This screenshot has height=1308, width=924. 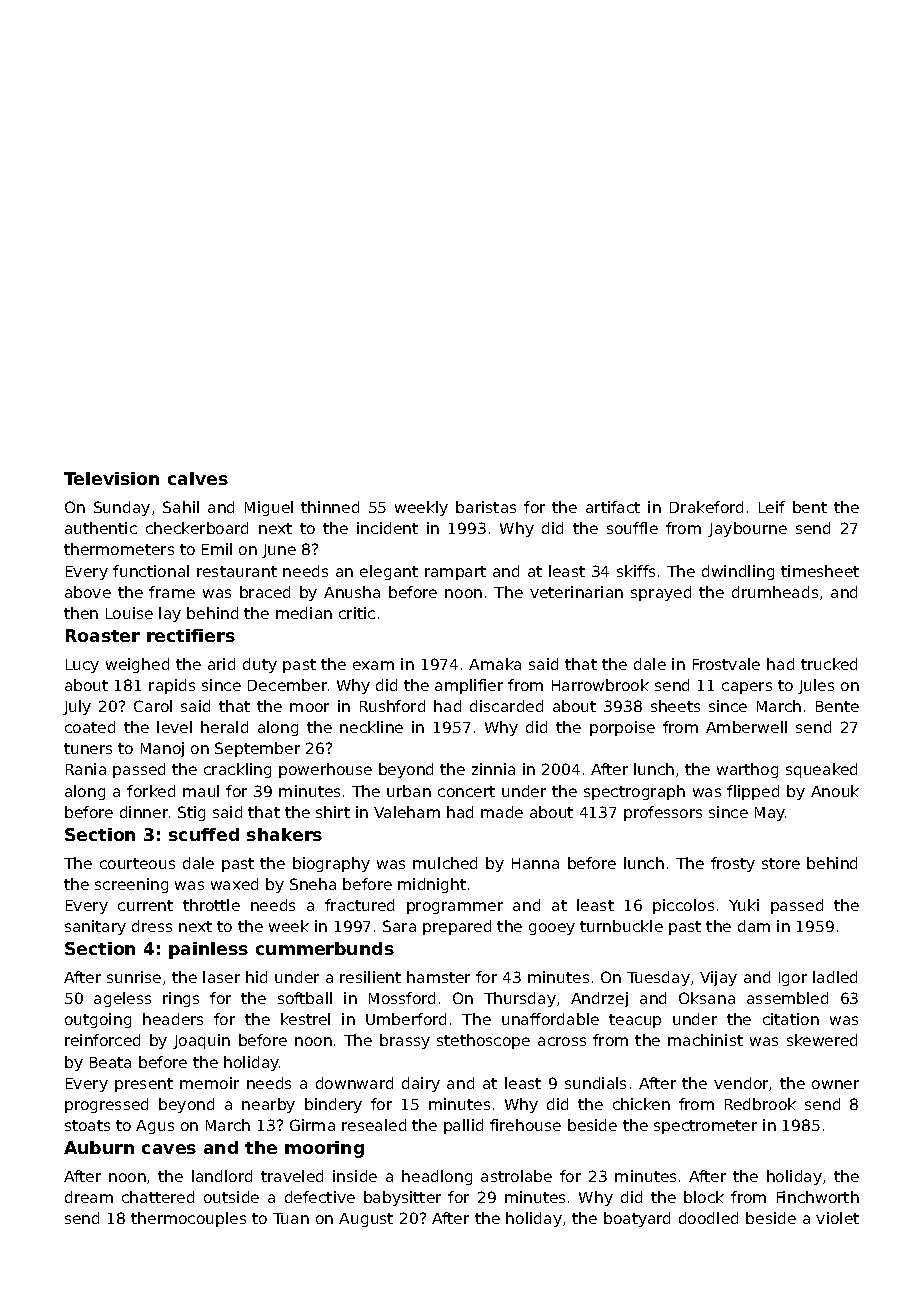 What do you see at coordinates (371, 727) in the screenshot?
I see `neckline` at bounding box center [371, 727].
